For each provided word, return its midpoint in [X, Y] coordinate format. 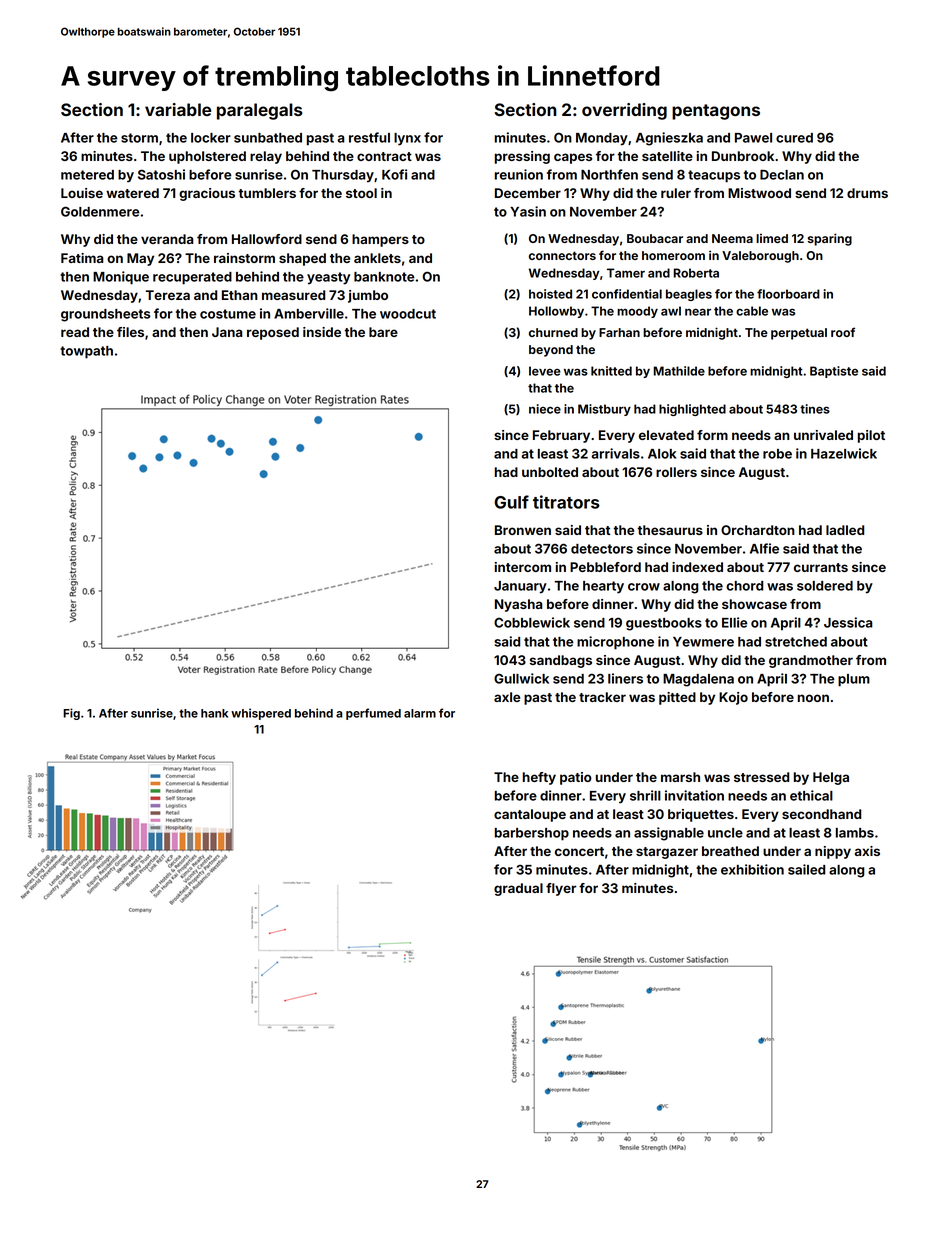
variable [178, 109]
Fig [71, 714]
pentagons [716, 112]
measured [293, 295]
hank [214, 713]
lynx [407, 139]
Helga [831, 778]
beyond [551, 351]
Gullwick [521, 678]
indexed [697, 567]
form [712, 435]
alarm [420, 713]
